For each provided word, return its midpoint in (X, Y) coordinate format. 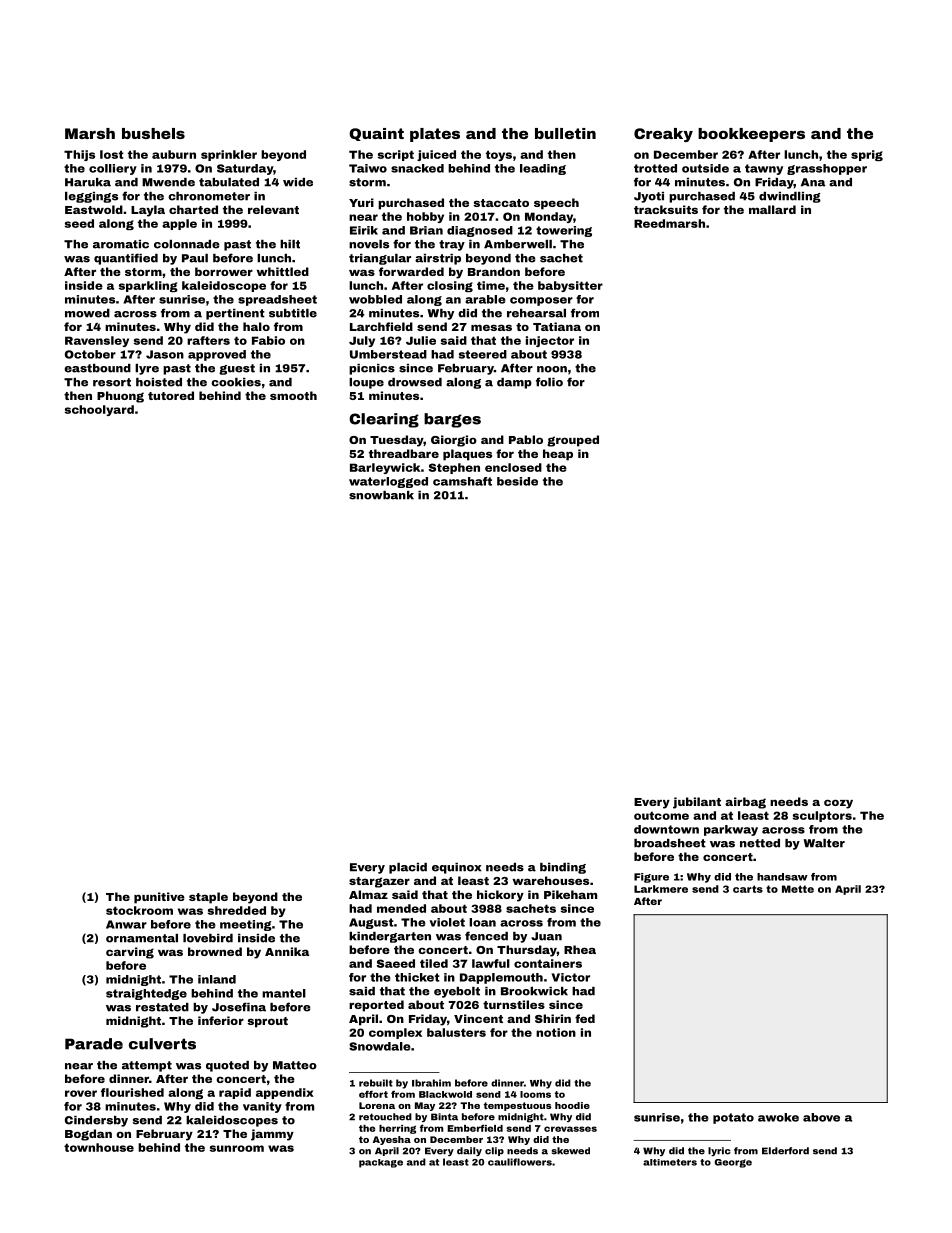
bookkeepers (751, 135)
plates (435, 135)
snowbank (381, 495)
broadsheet (670, 843)
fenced (486, 936)
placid (408, 868)
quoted (227, 1066)
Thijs (79, 155)
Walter (824, 843)
